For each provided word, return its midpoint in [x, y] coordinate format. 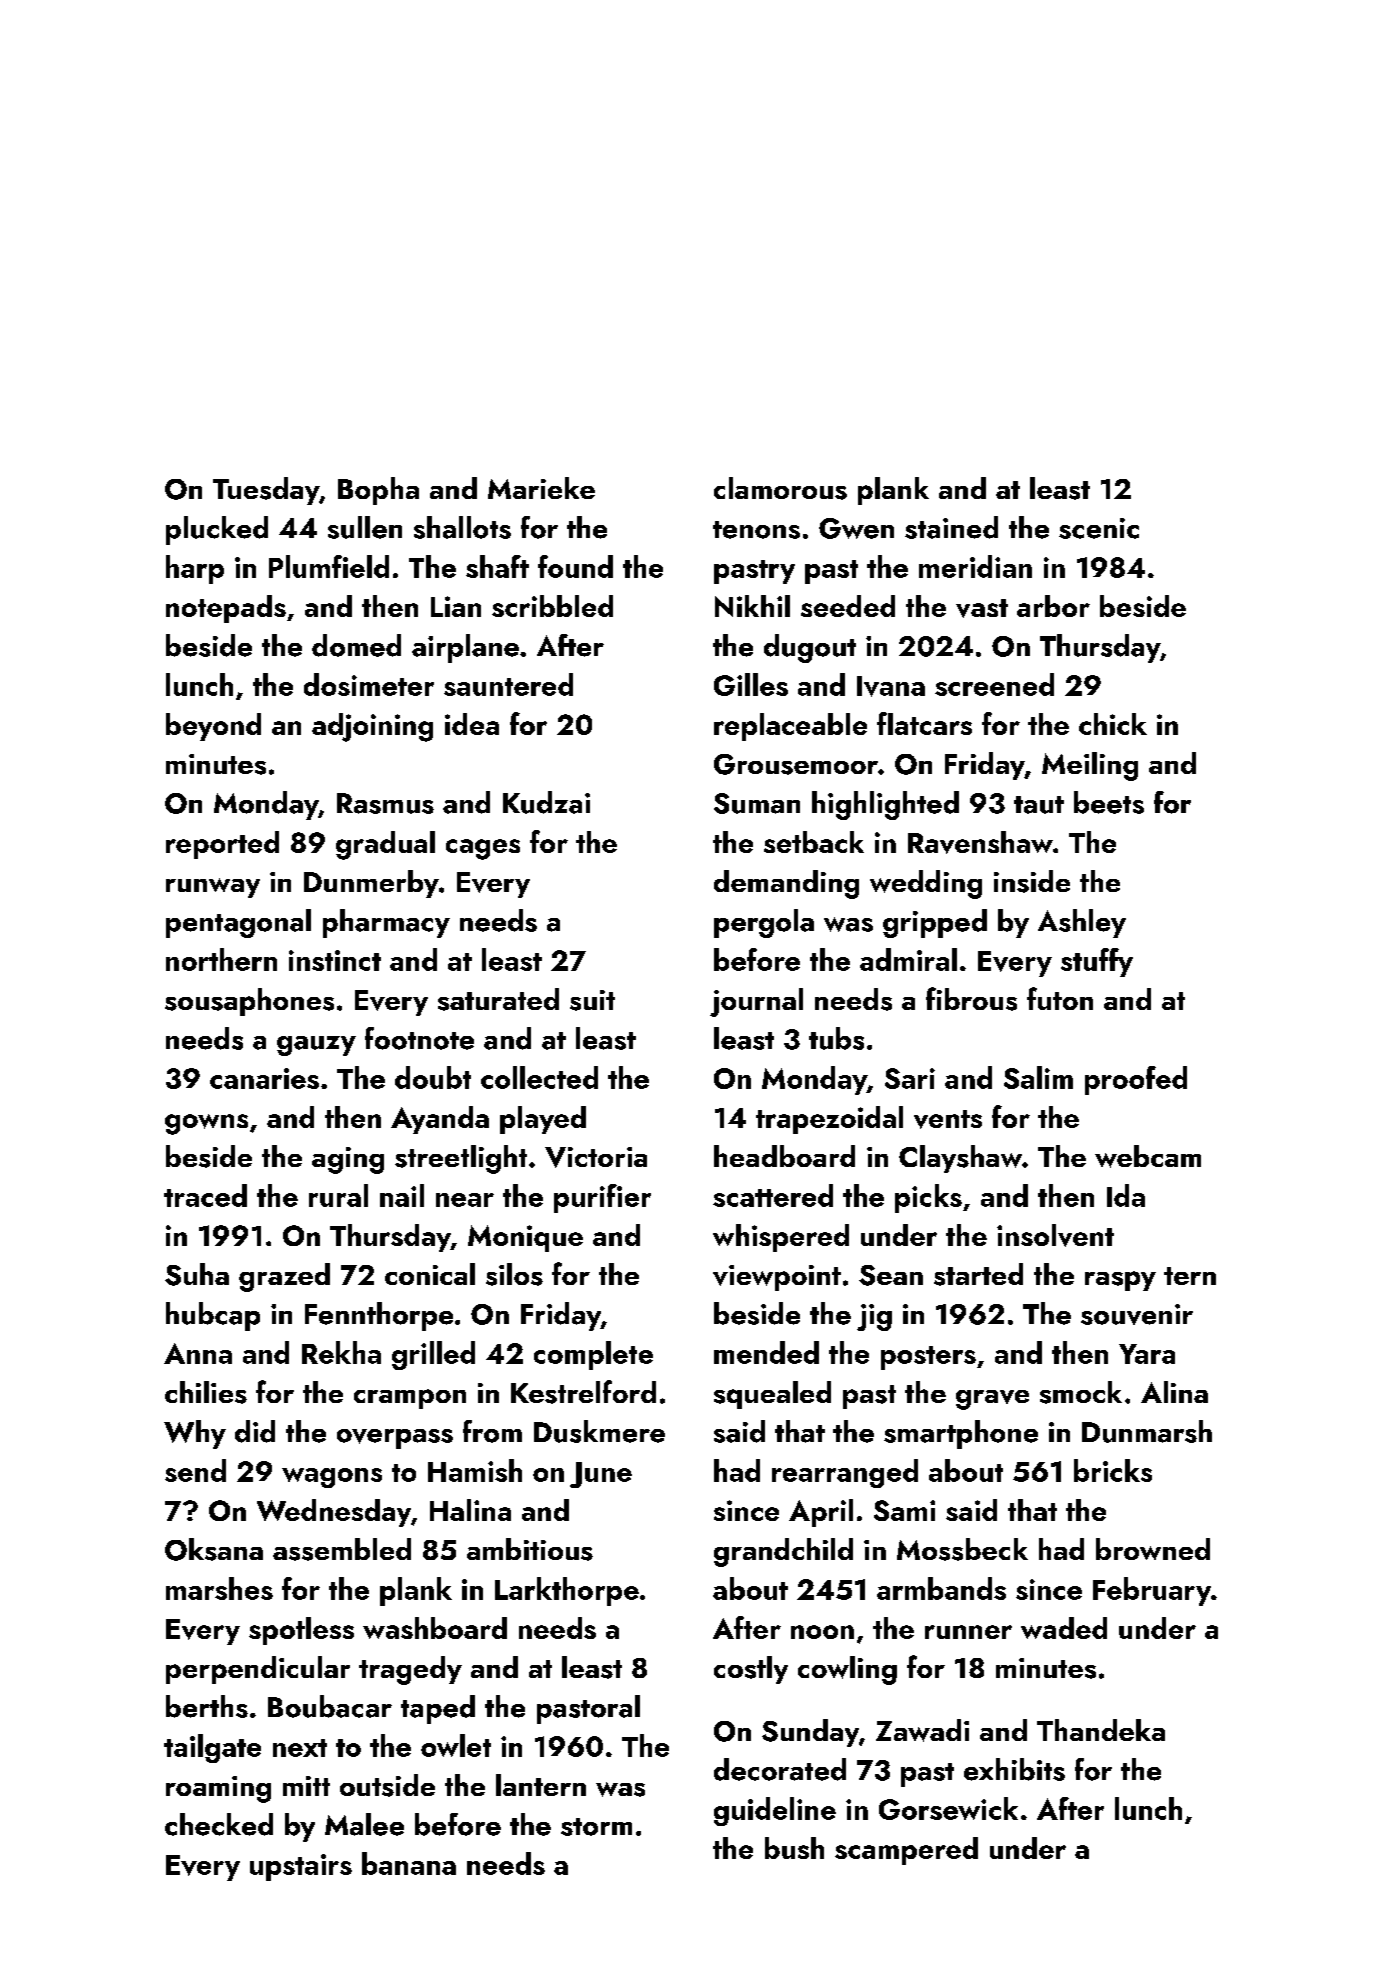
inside [1032, 881]
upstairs [301, 1867]
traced [205, 1195]
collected [539, 1077]
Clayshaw [960, 1159]
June [601, 1475]
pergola [764, 923]
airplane [465, 648]
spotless [301, 1631]
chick [1113, 724]
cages [483, 849]
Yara [1147, 1354]
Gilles [751, 684]
